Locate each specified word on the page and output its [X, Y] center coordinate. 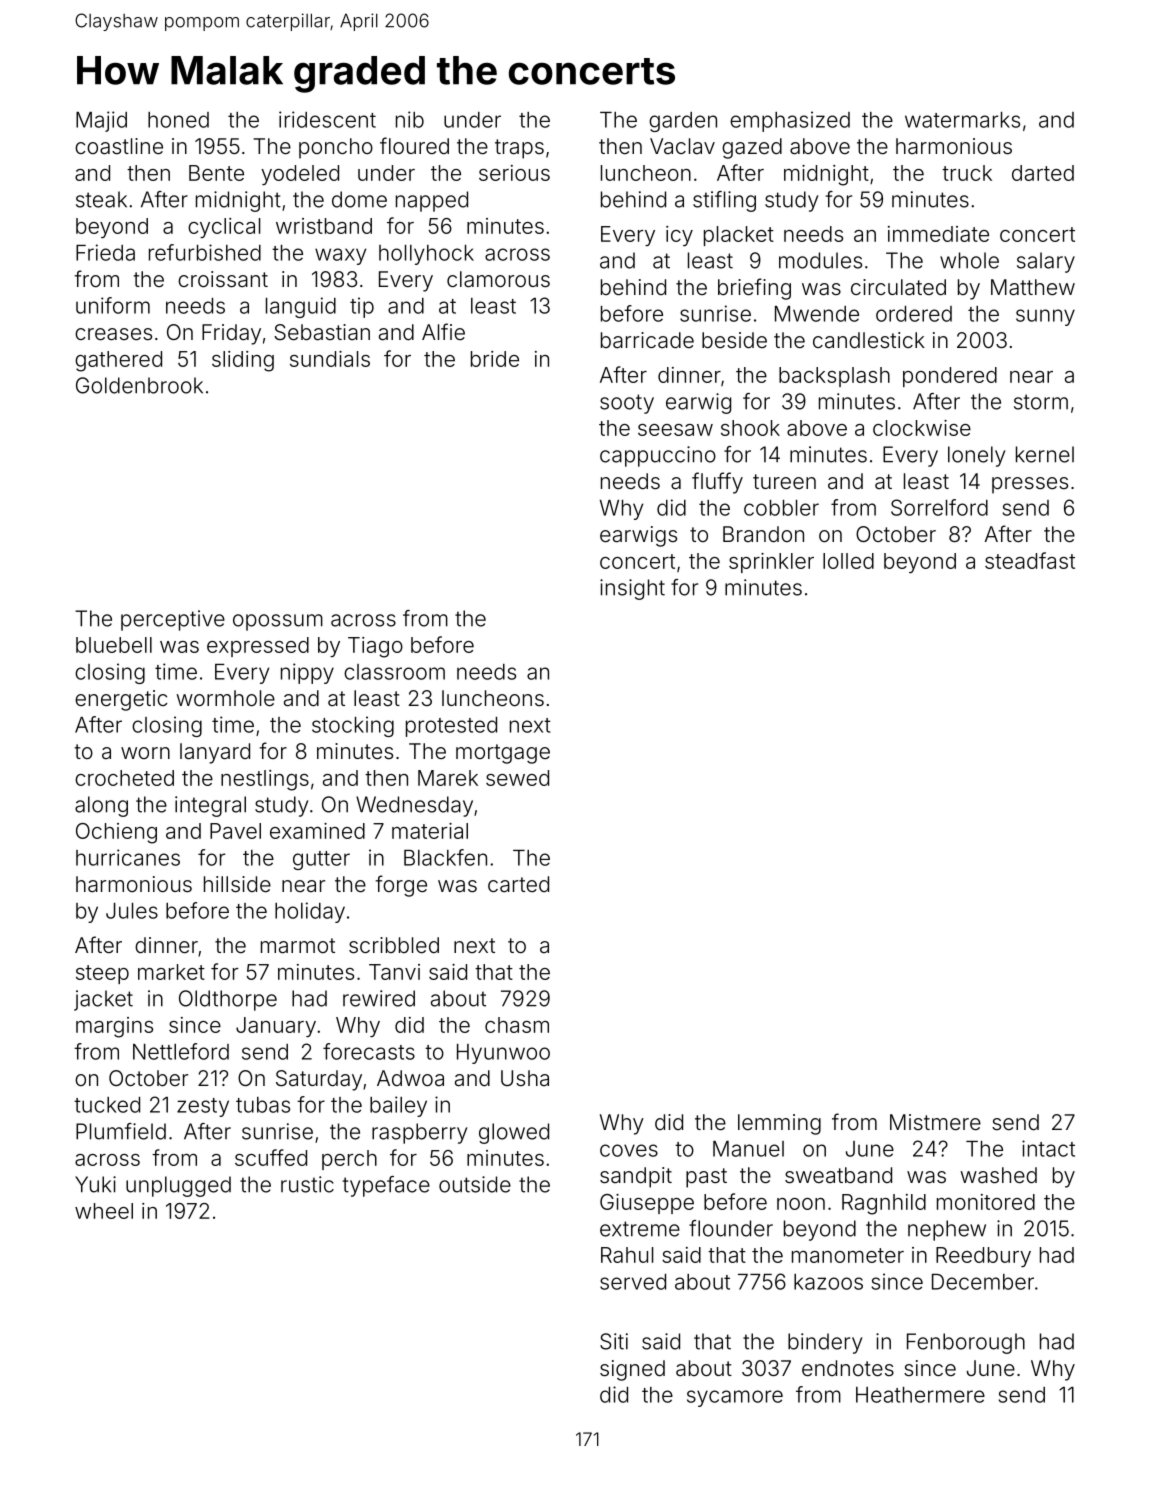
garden [683, 122]
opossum [278, 622]
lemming [779, 1124]
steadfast [1030, 560]
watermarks [962, 120]
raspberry [419, 1133]
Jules [132, 911]
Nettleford [181, 1051]
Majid [101, 121]
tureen [784, 481]
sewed [517, 778]
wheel [104, 1211]
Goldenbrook [139, 385]
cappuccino [658, 456]
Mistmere [935, 1122]
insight [632, 589]
